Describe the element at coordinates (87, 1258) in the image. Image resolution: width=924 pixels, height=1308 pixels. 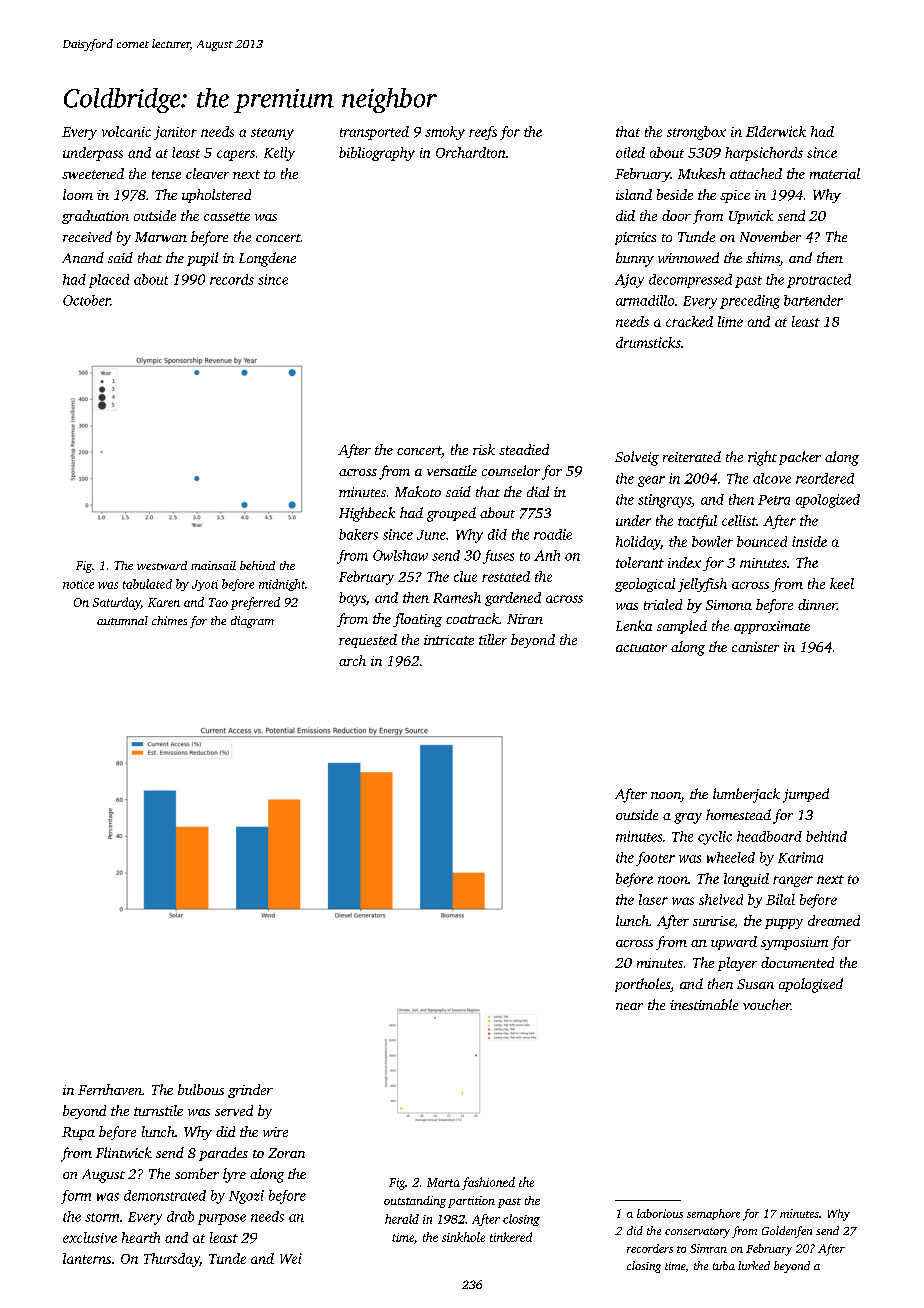
I see `lanterns` at that location.
